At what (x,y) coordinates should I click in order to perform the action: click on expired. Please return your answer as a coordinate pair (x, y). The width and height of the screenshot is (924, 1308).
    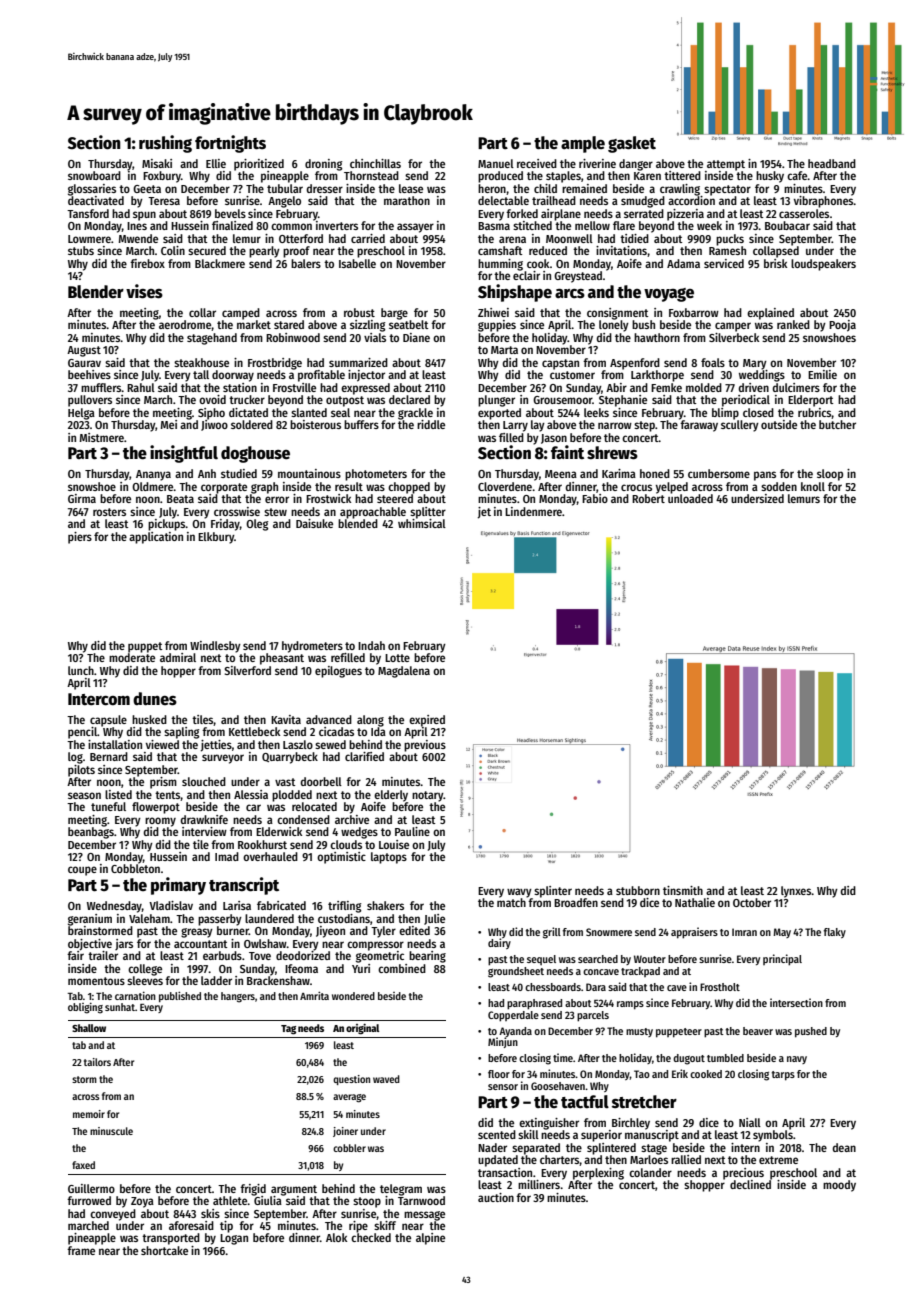
    Looking at the image, I should click on (427, 721).
